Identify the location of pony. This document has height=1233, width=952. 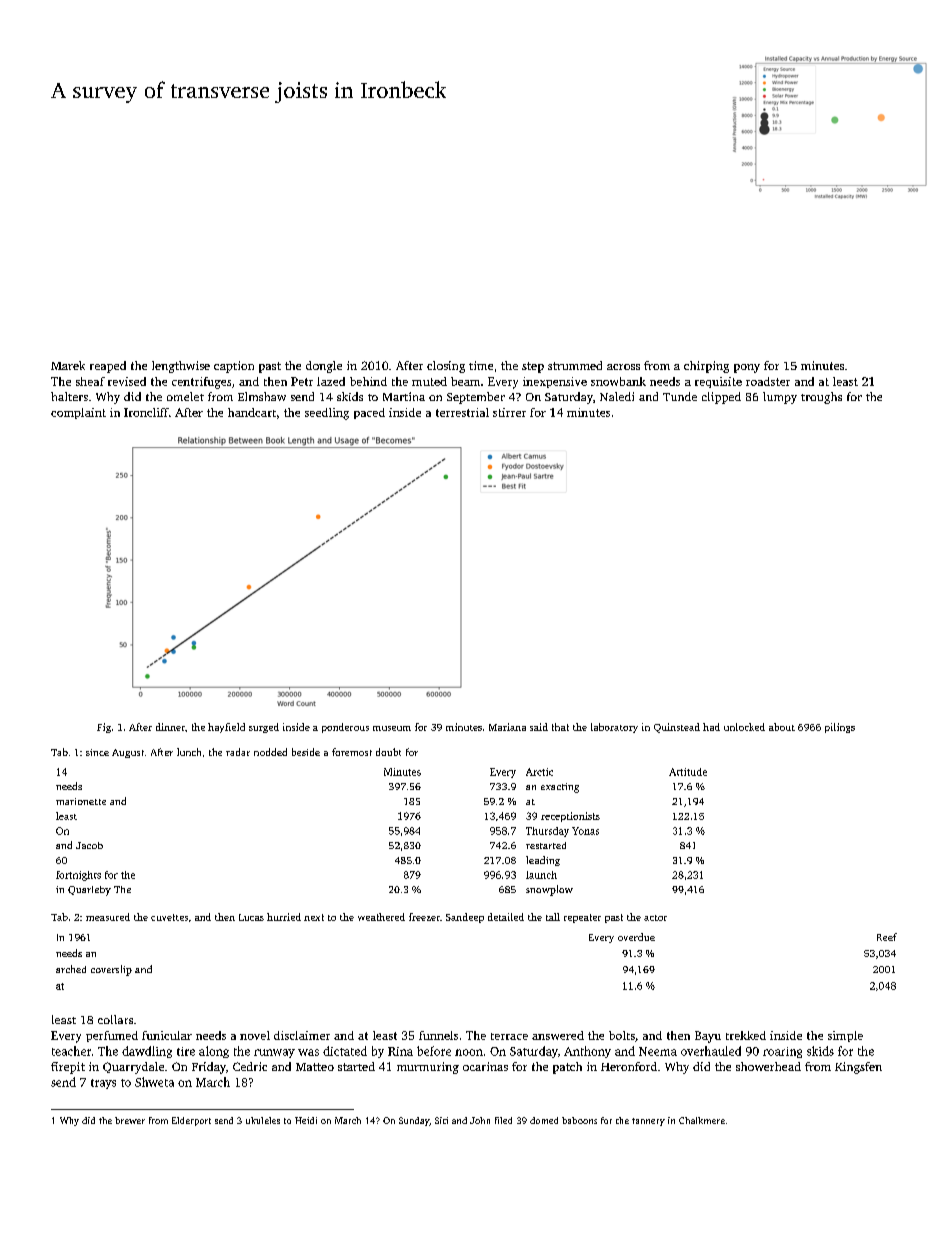
(747, 368).
